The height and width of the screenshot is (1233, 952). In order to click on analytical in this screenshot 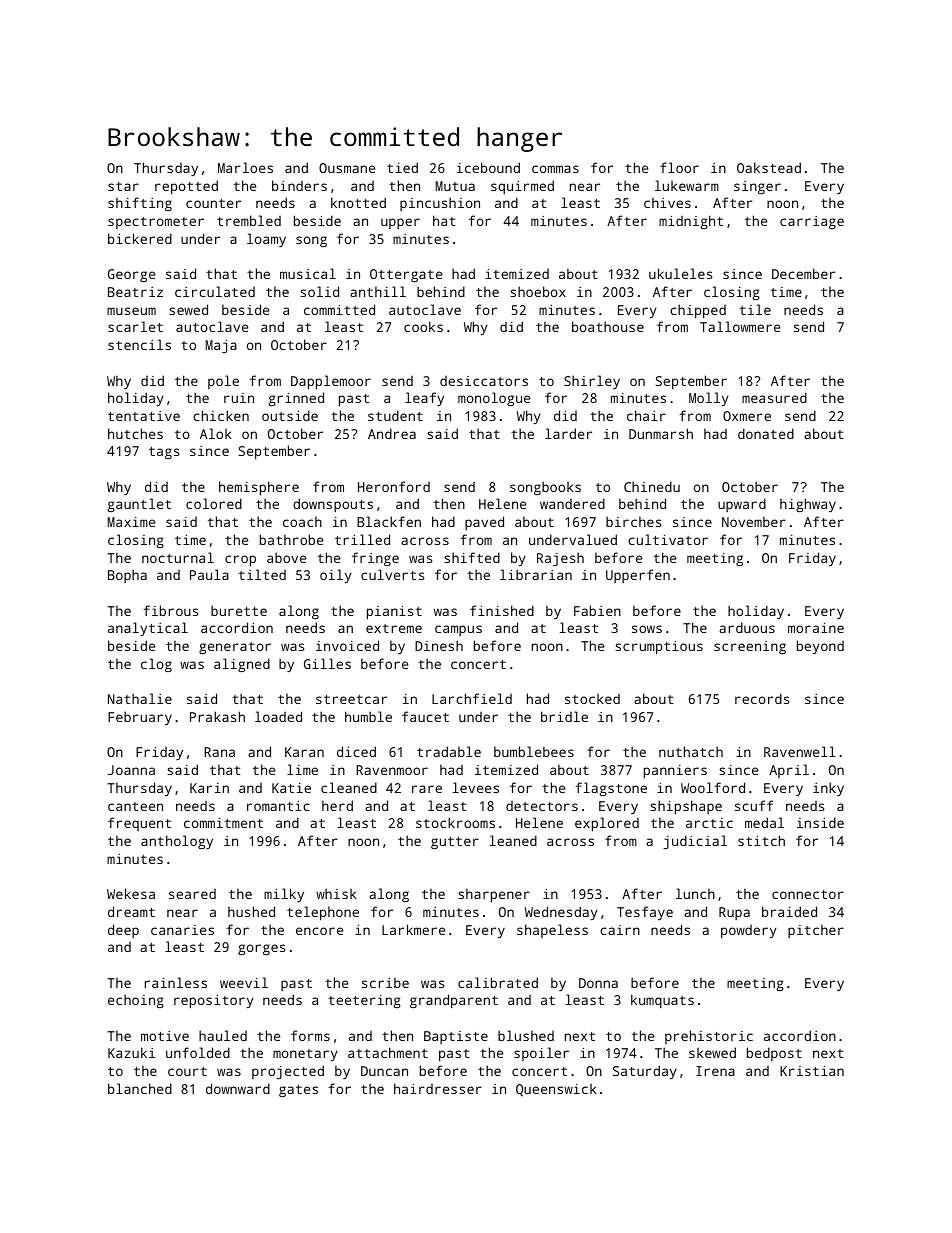, I will do `click(148, 629)`.
